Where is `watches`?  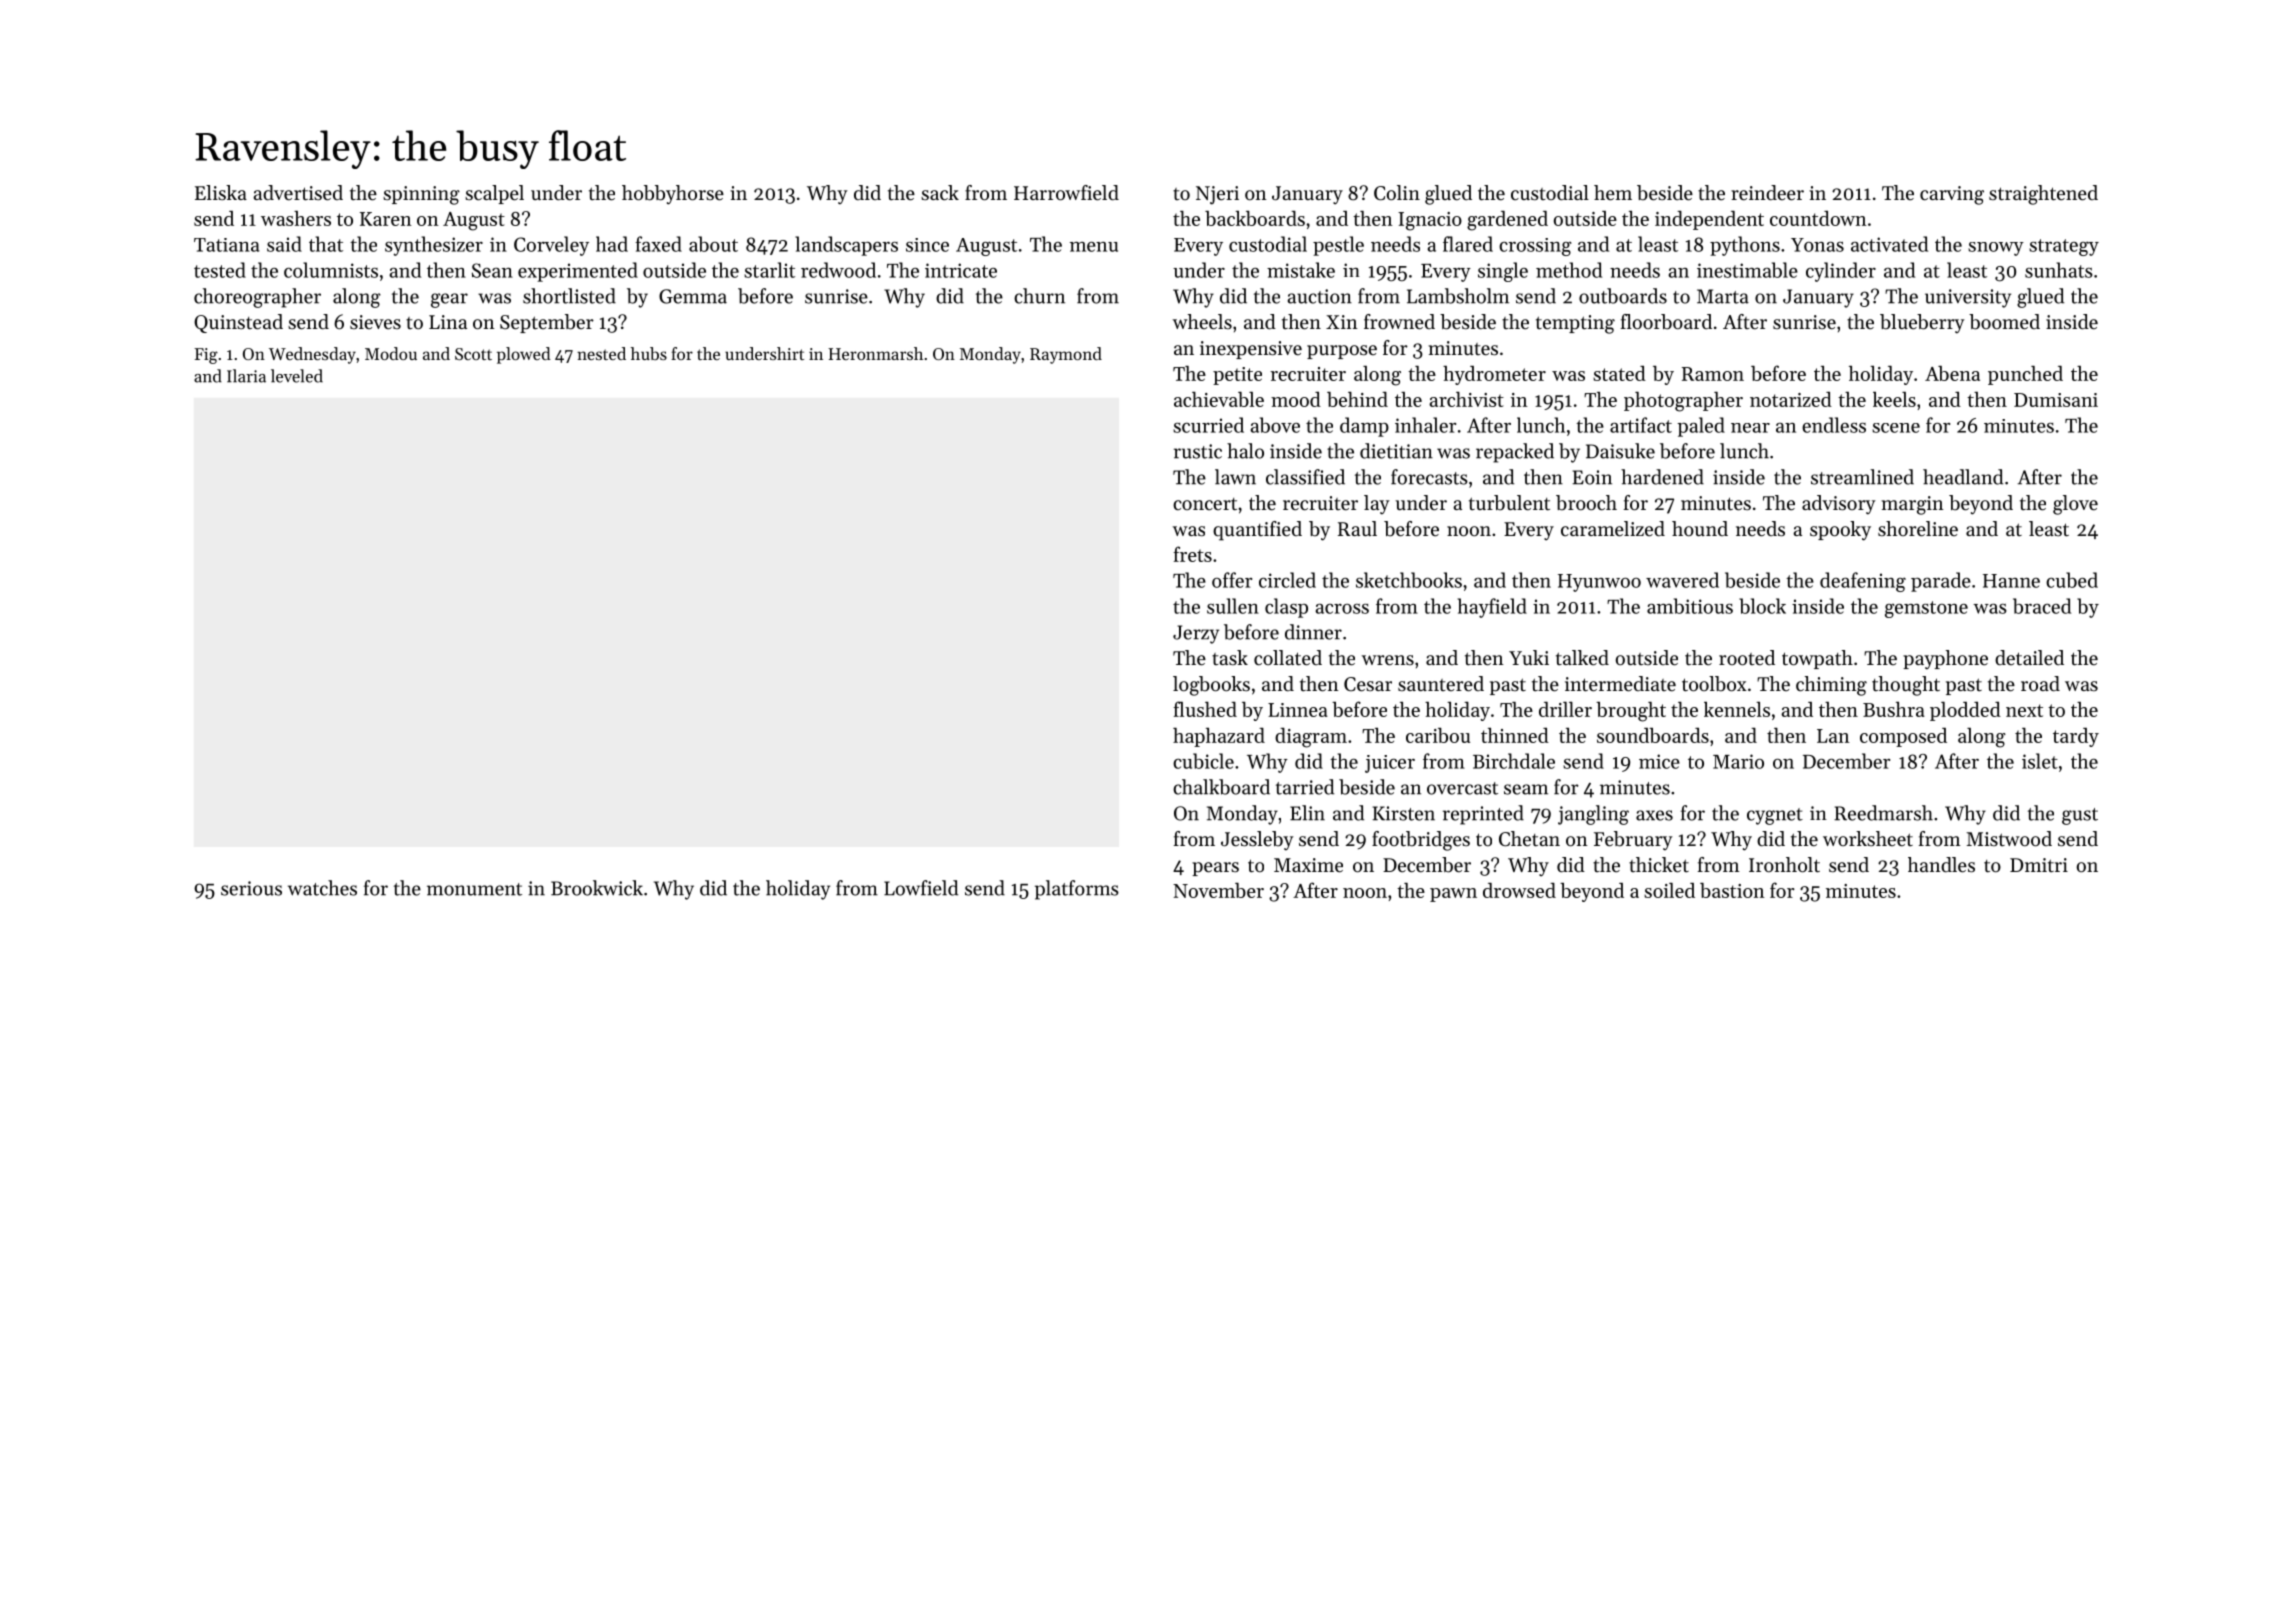
watches is located at coordinates (322, 888).
